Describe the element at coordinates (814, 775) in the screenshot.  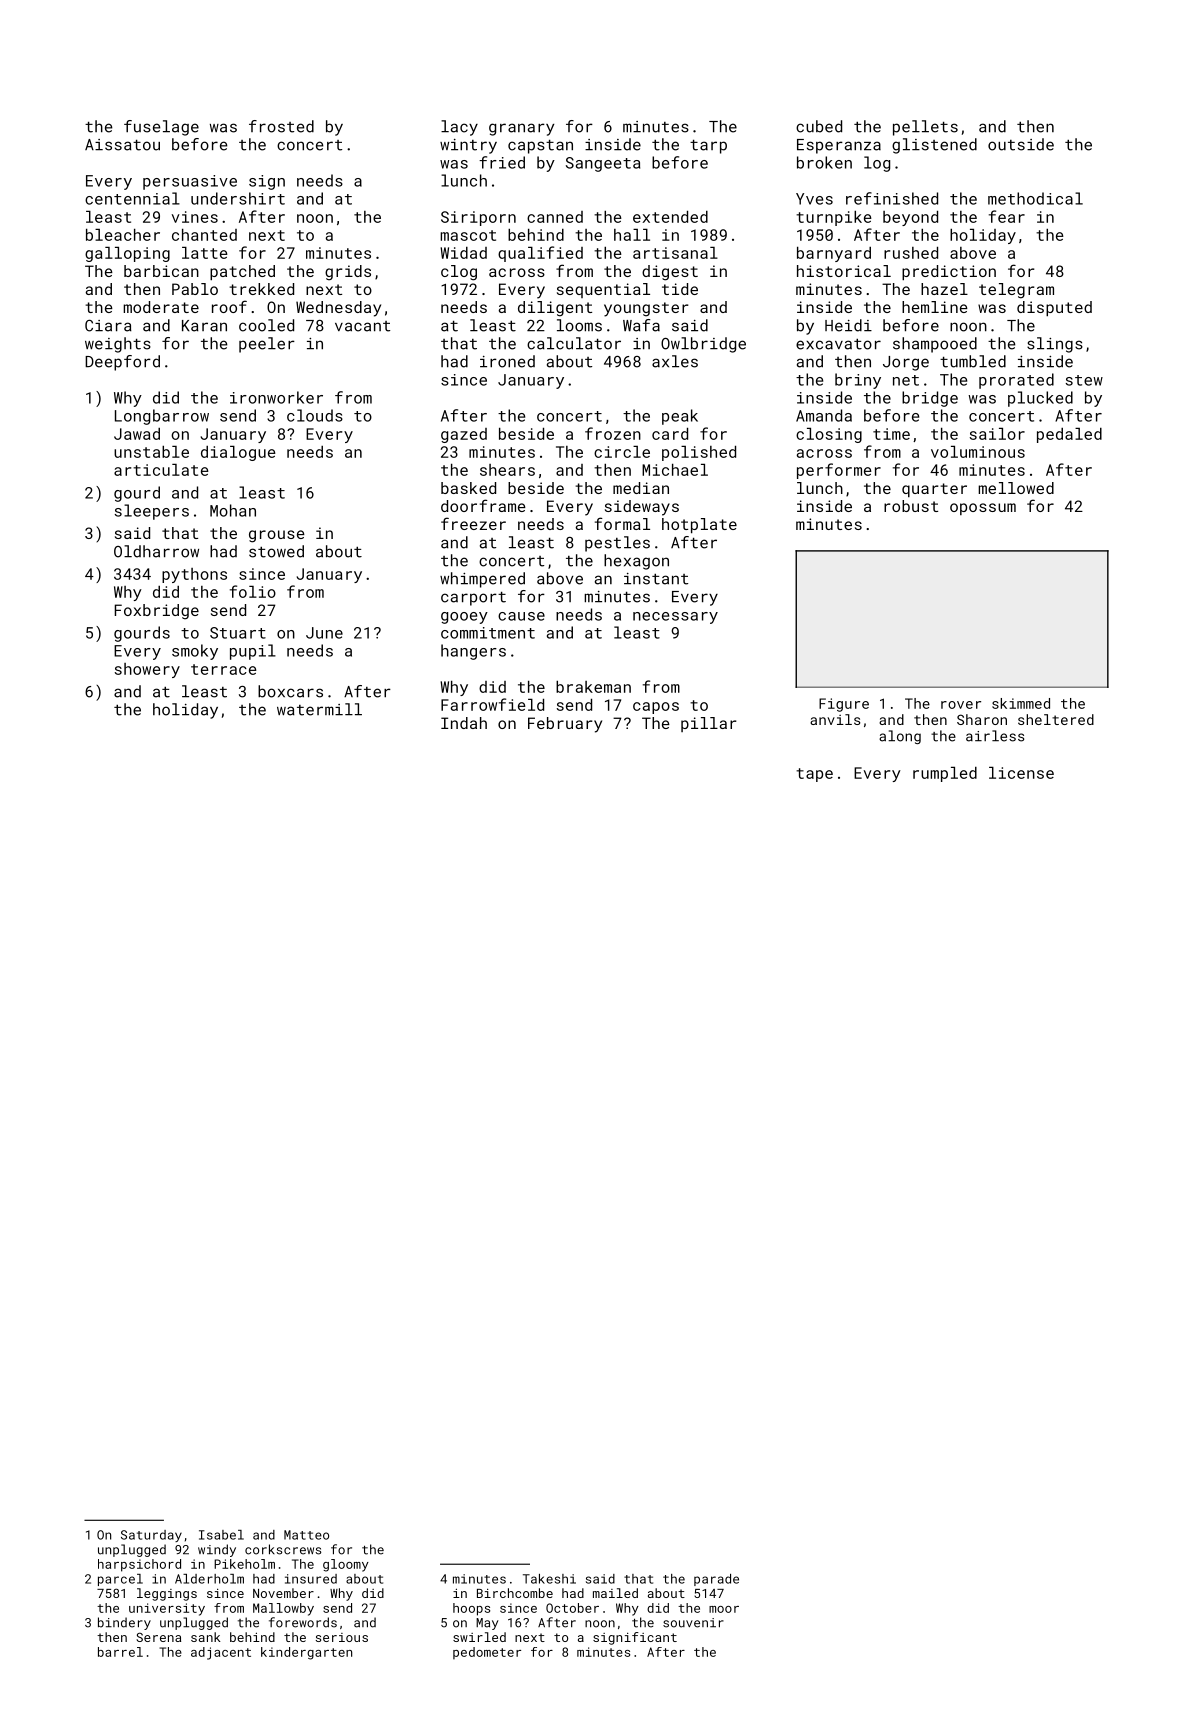
I see `tape` at that location.
